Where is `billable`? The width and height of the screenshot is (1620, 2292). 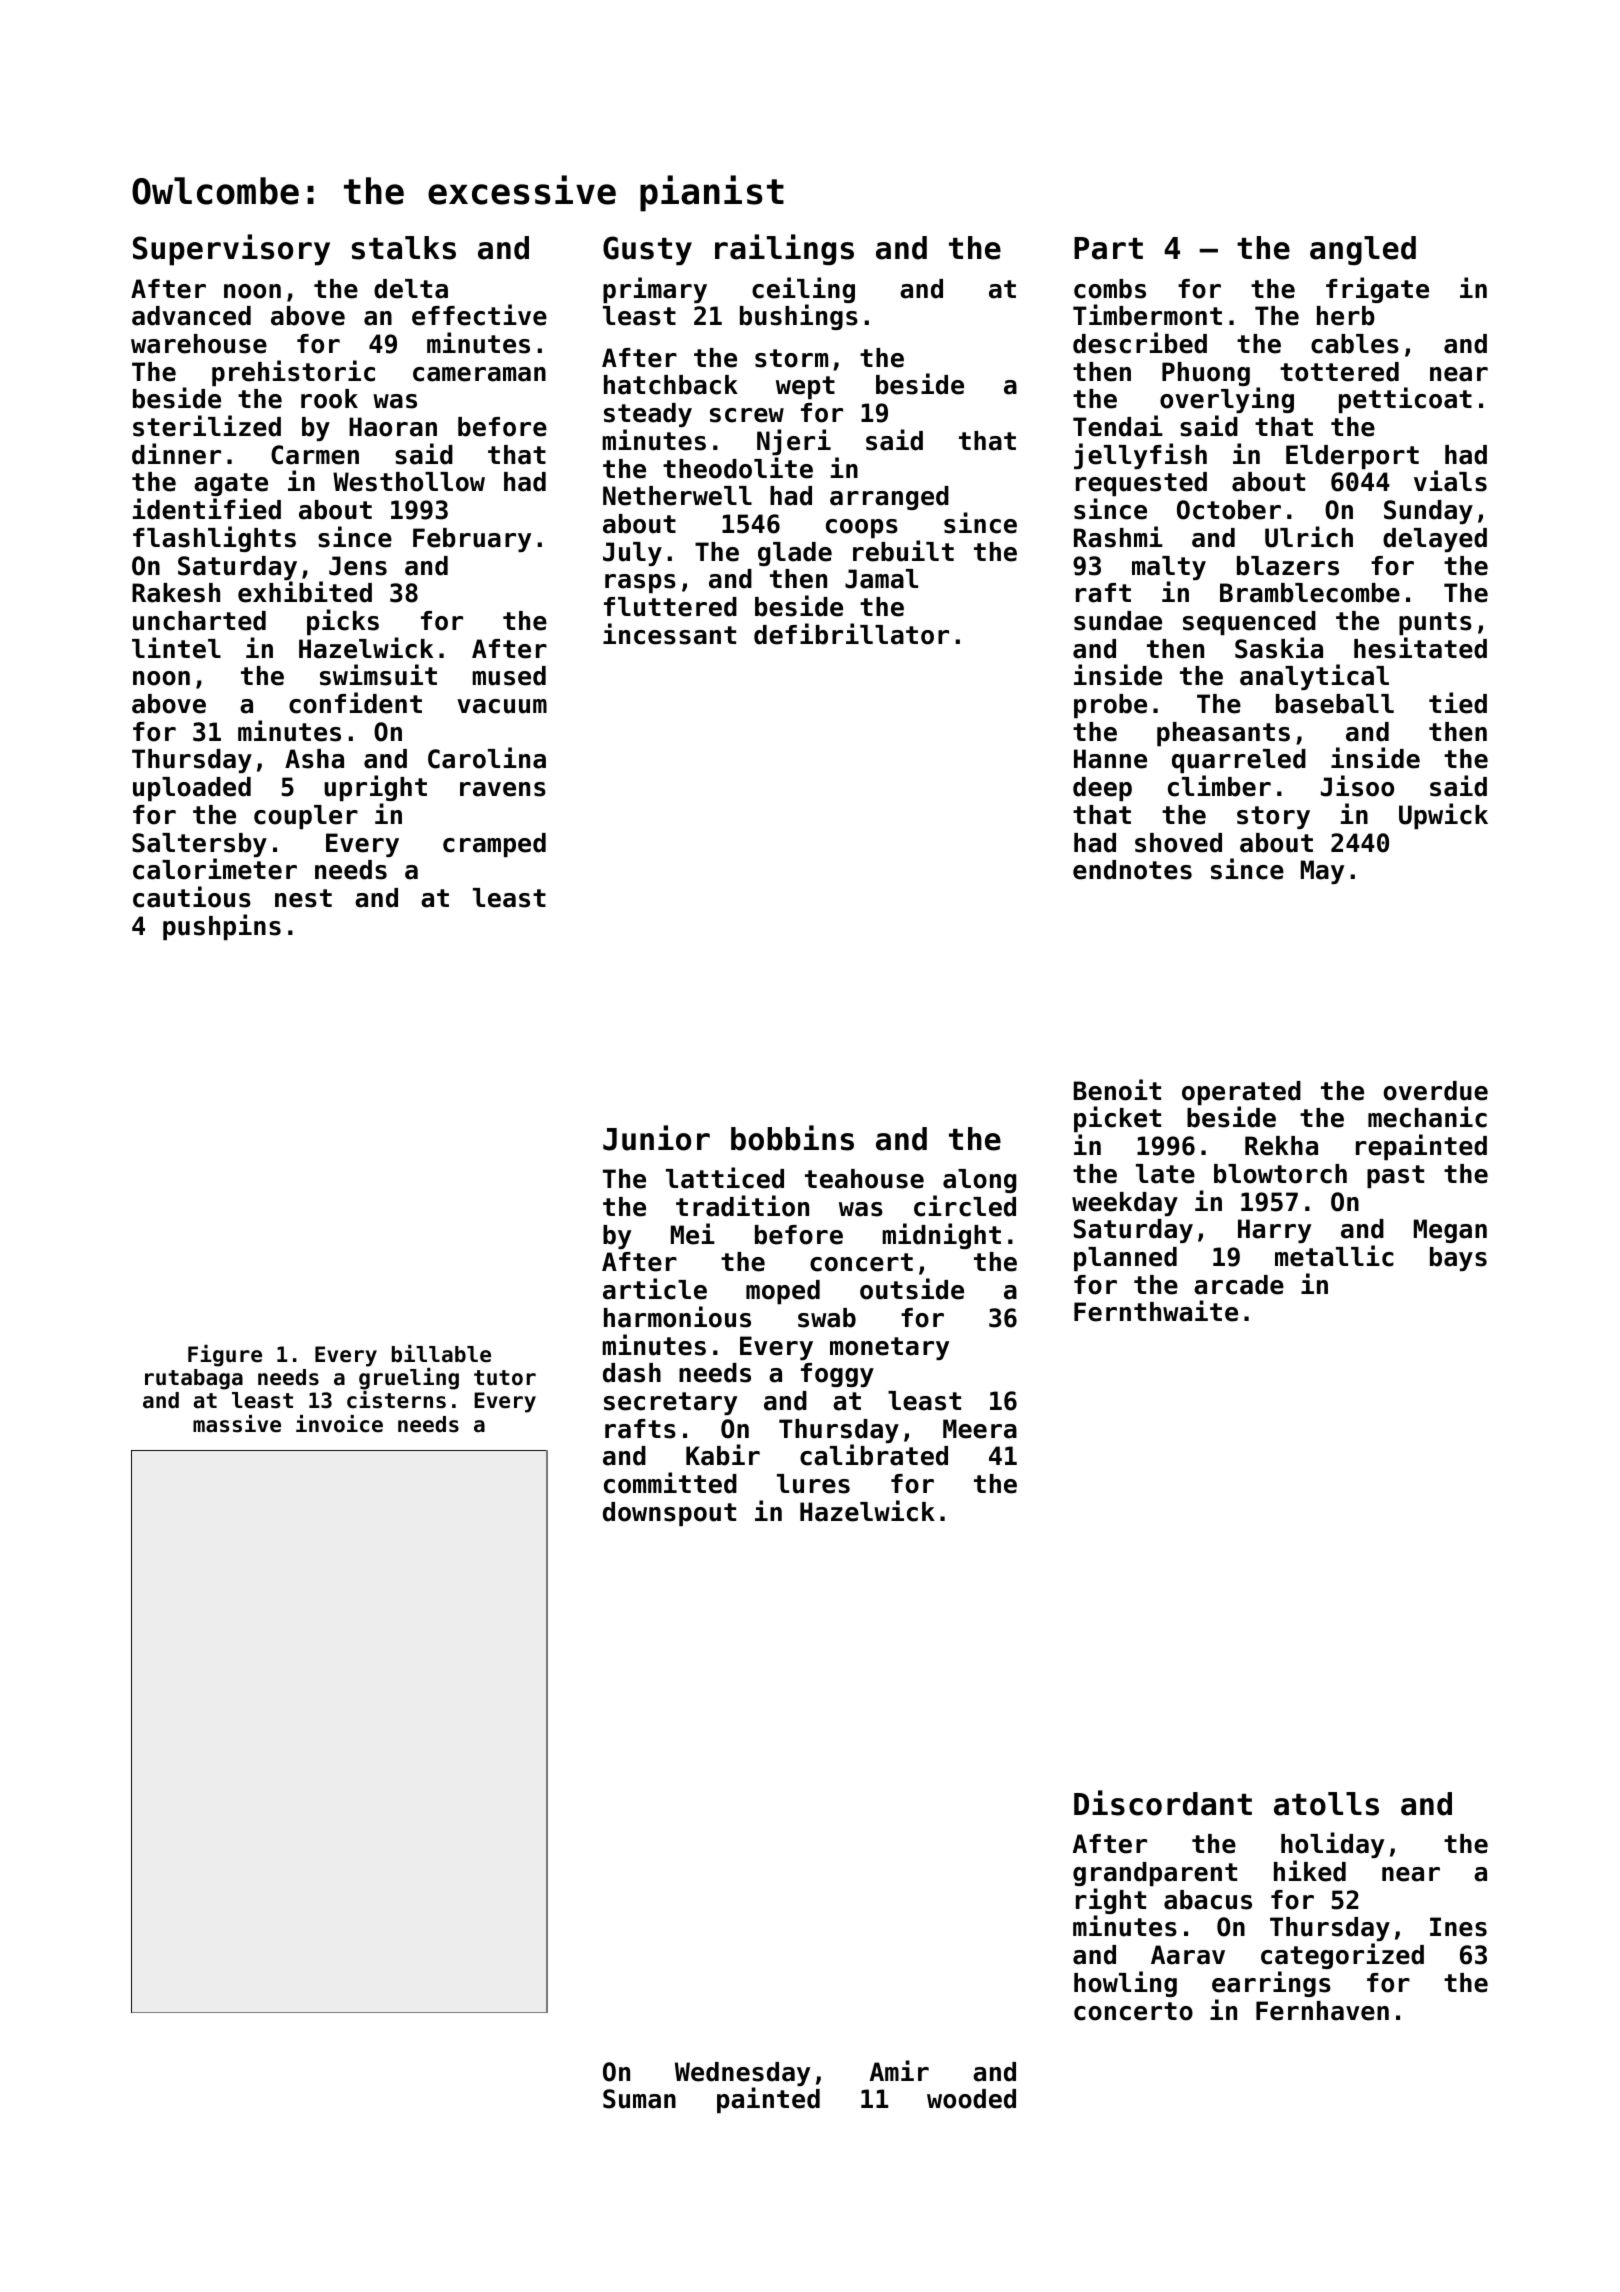
billable is located at coordinates (441, 1354).
